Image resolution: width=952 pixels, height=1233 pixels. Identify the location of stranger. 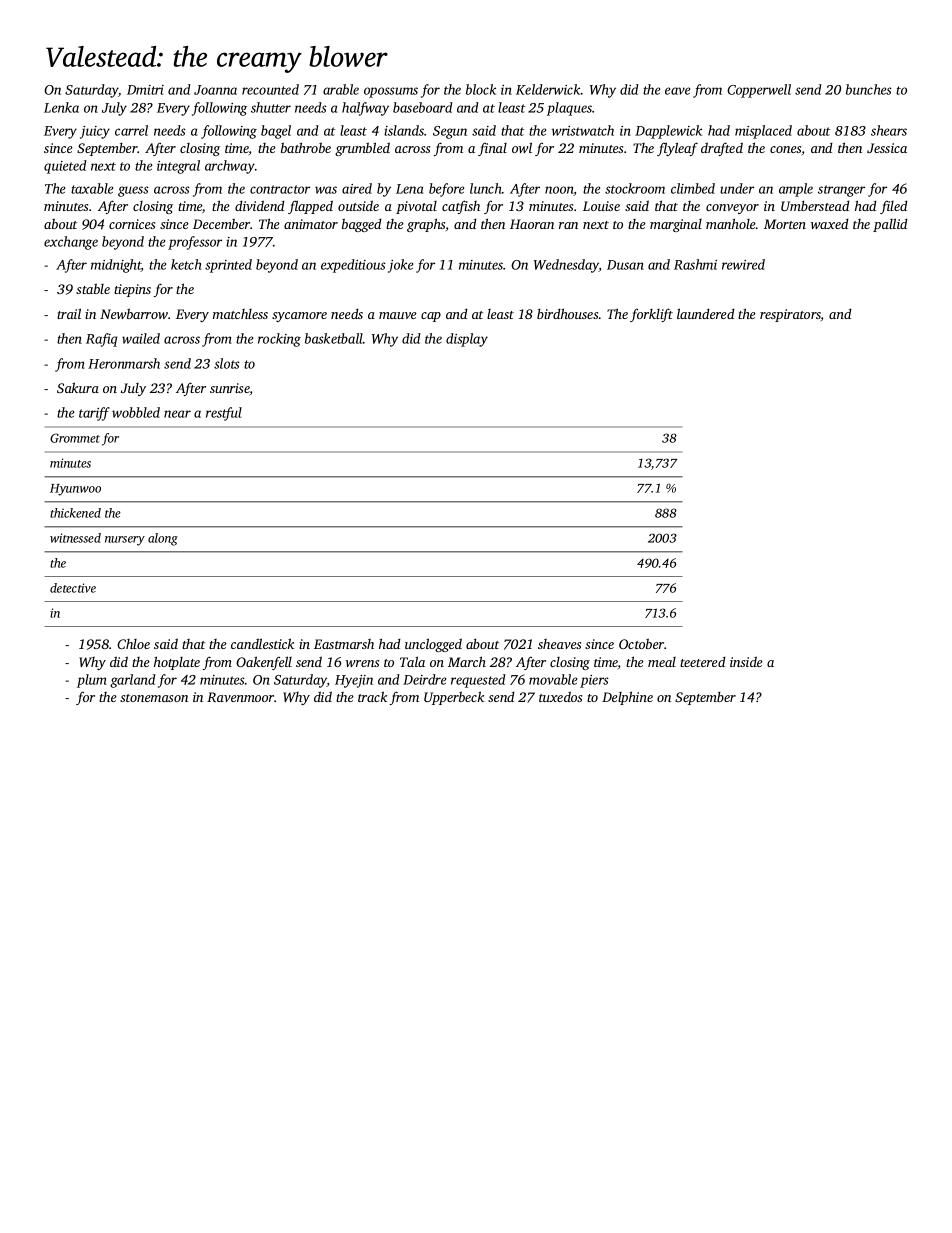
(841, 191).
